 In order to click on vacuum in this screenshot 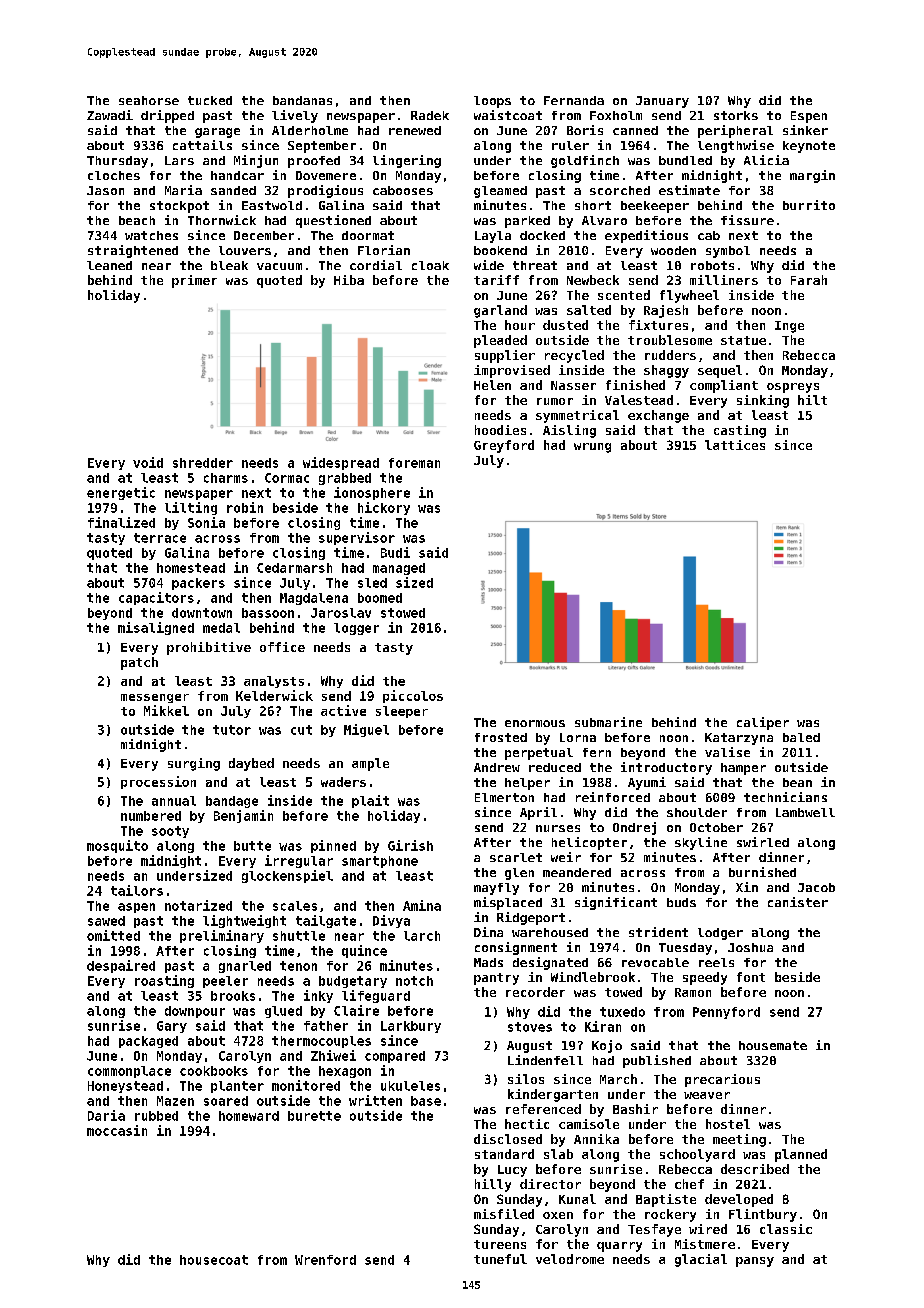, I will do `click(279, 266)`.
